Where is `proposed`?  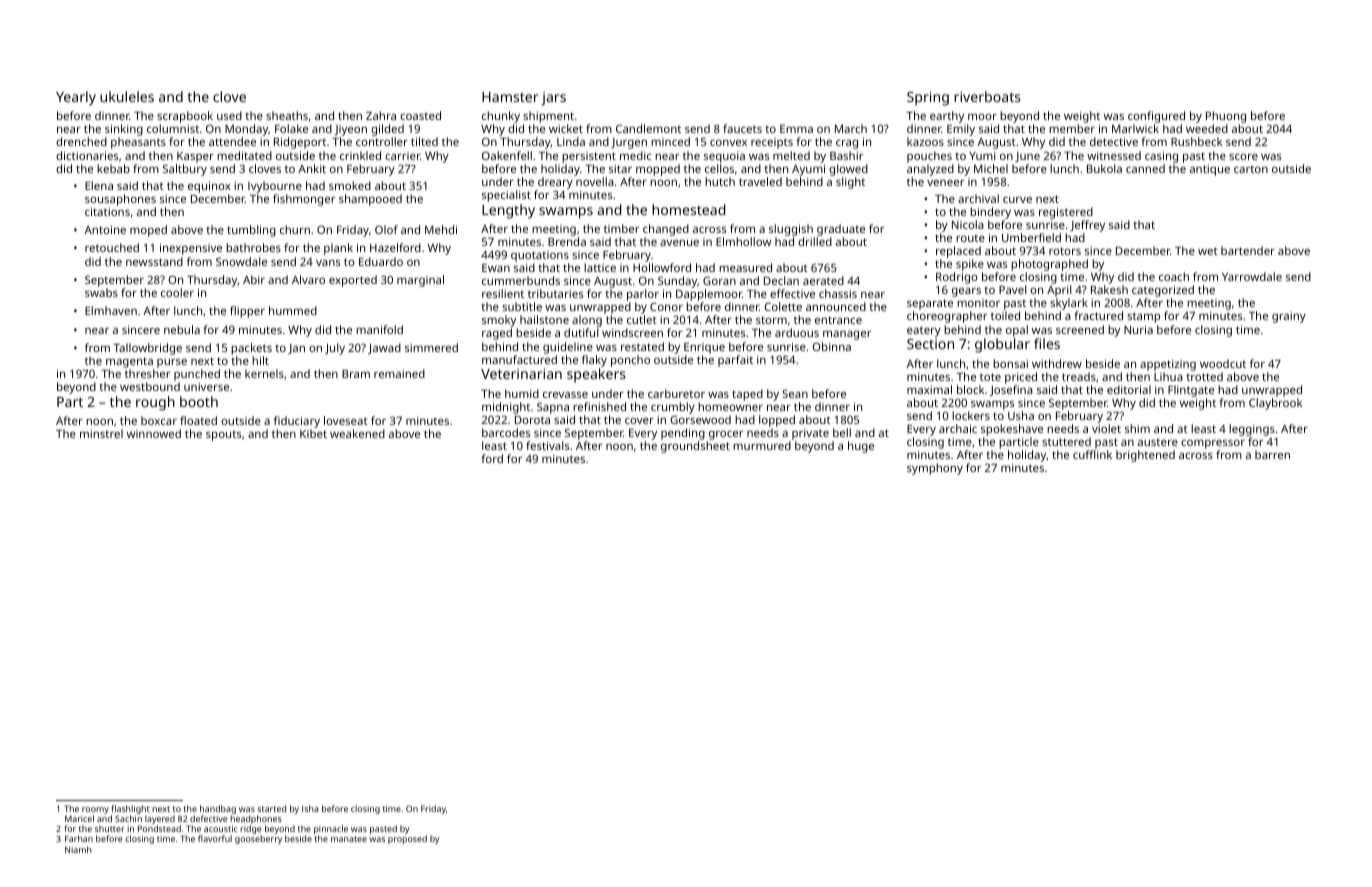
proposed is located at coordinates (407, 840).
